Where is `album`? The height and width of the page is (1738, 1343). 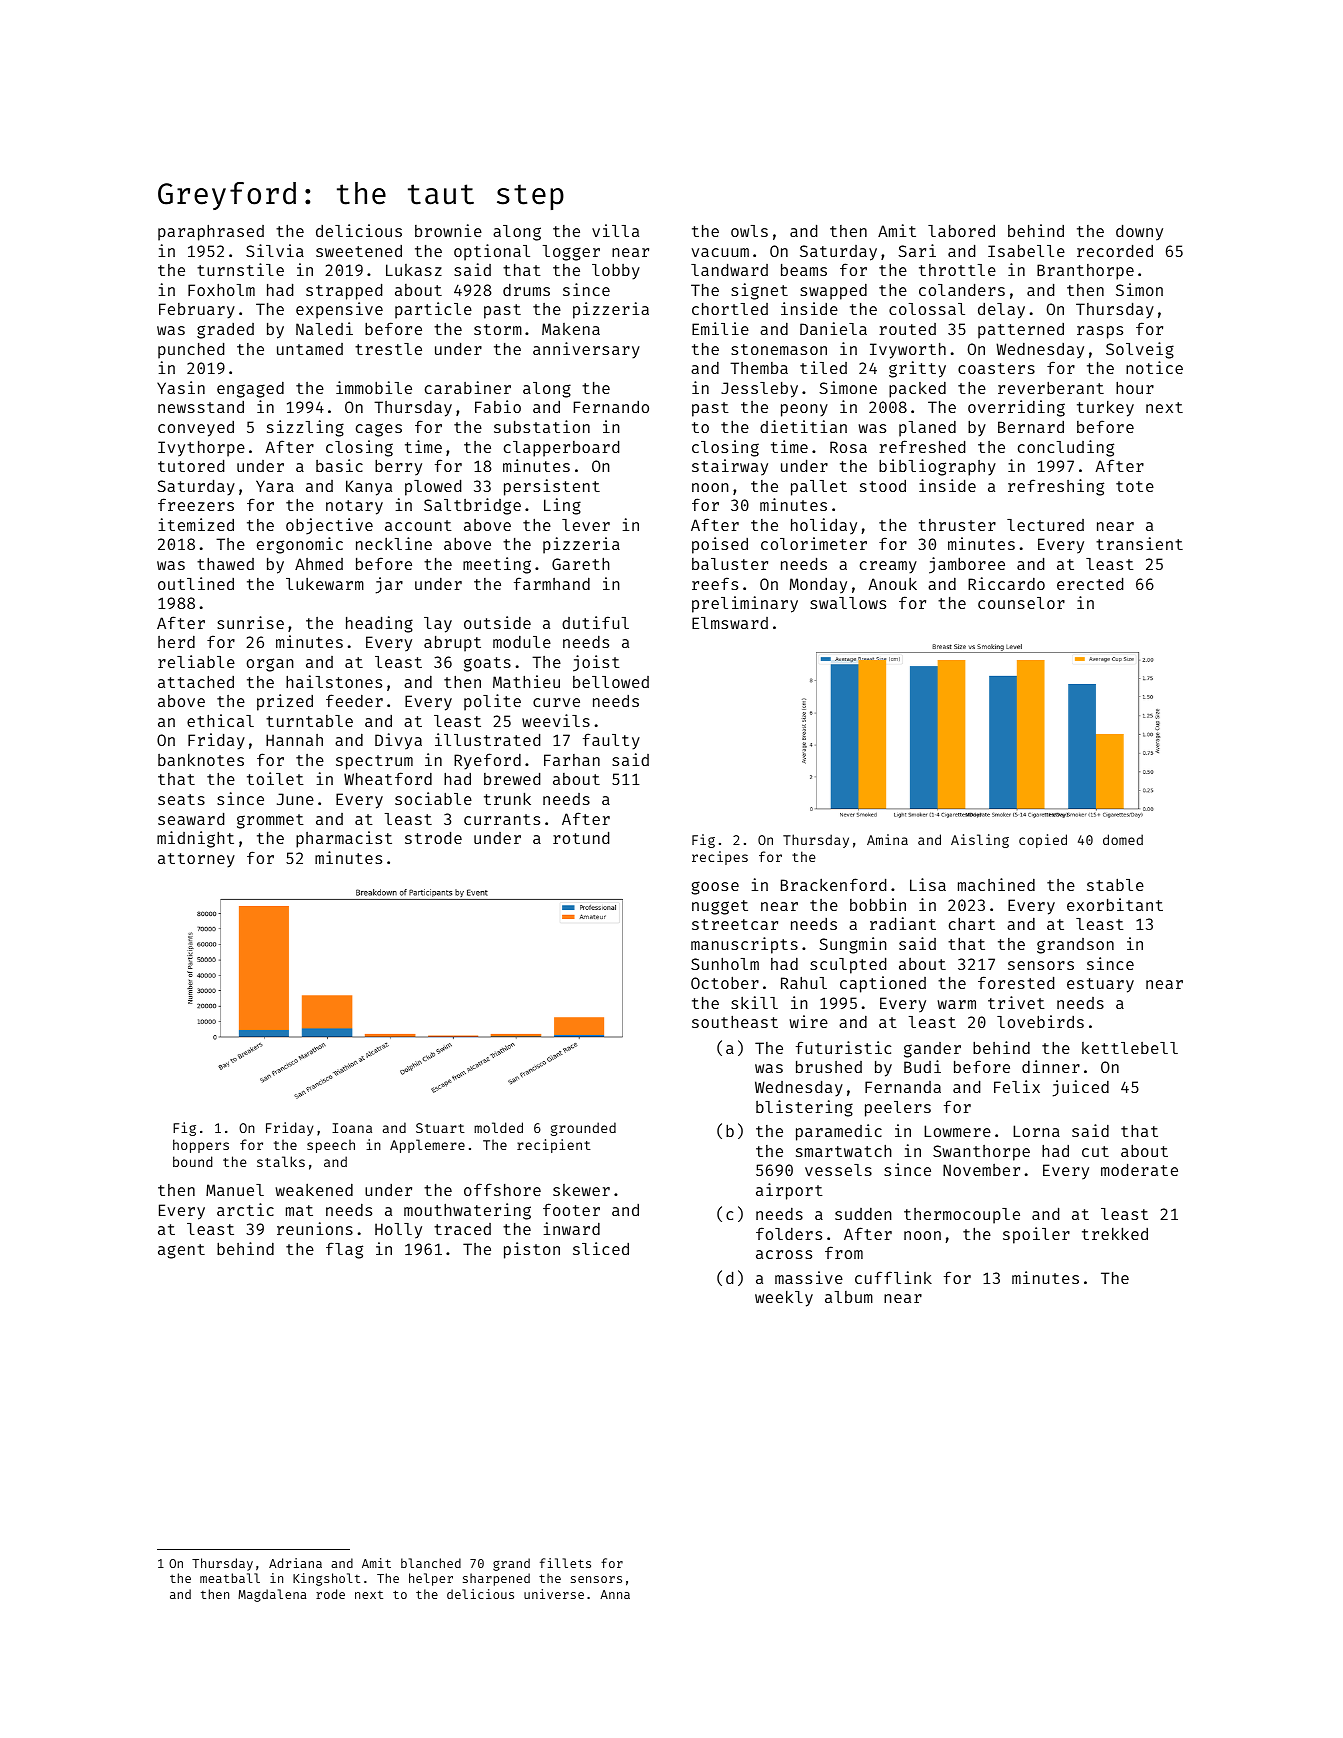 album is located at coordinates (849, 1297).
